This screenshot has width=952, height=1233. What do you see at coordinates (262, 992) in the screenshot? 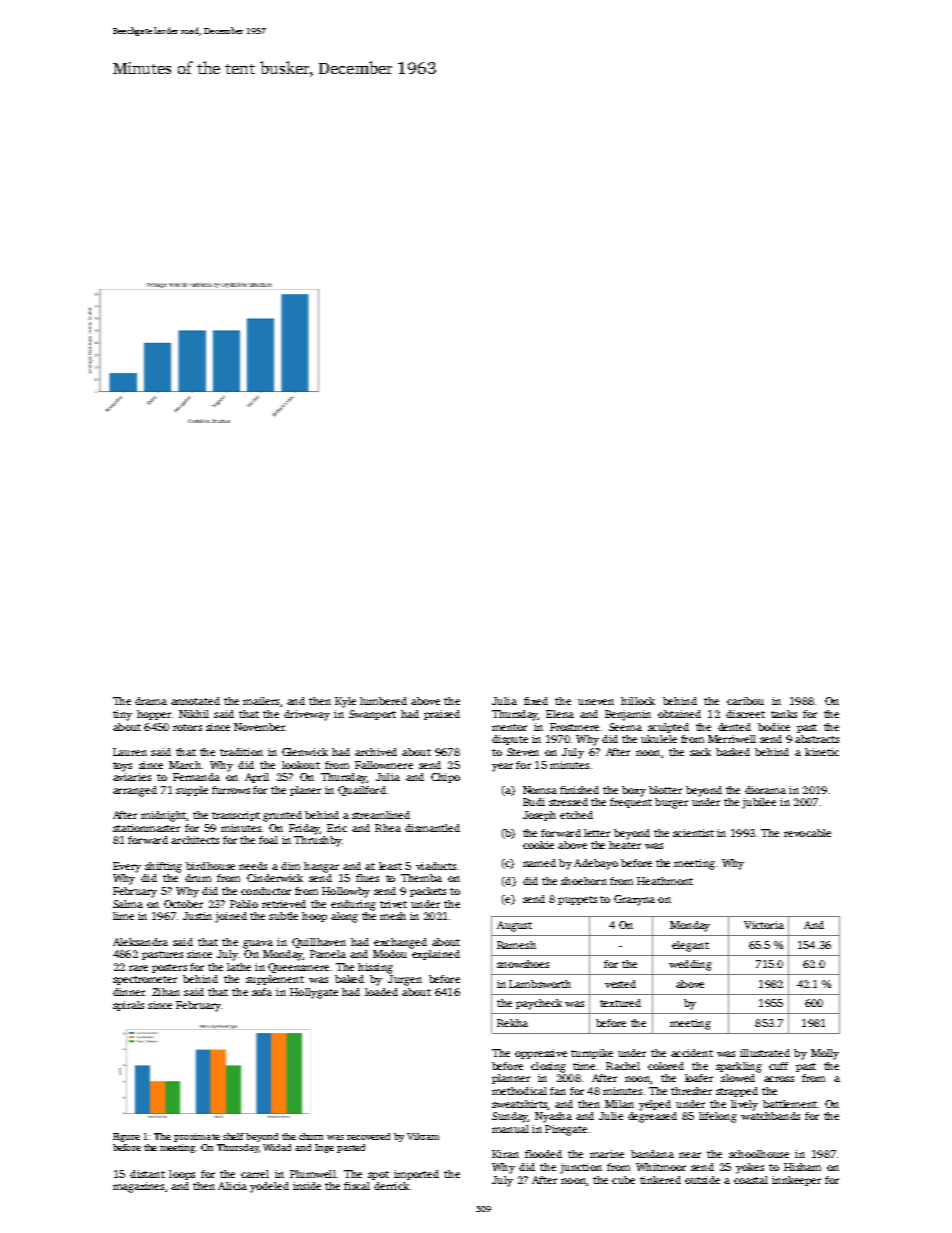
I see `sofa` at bounding box center [262, 992].
